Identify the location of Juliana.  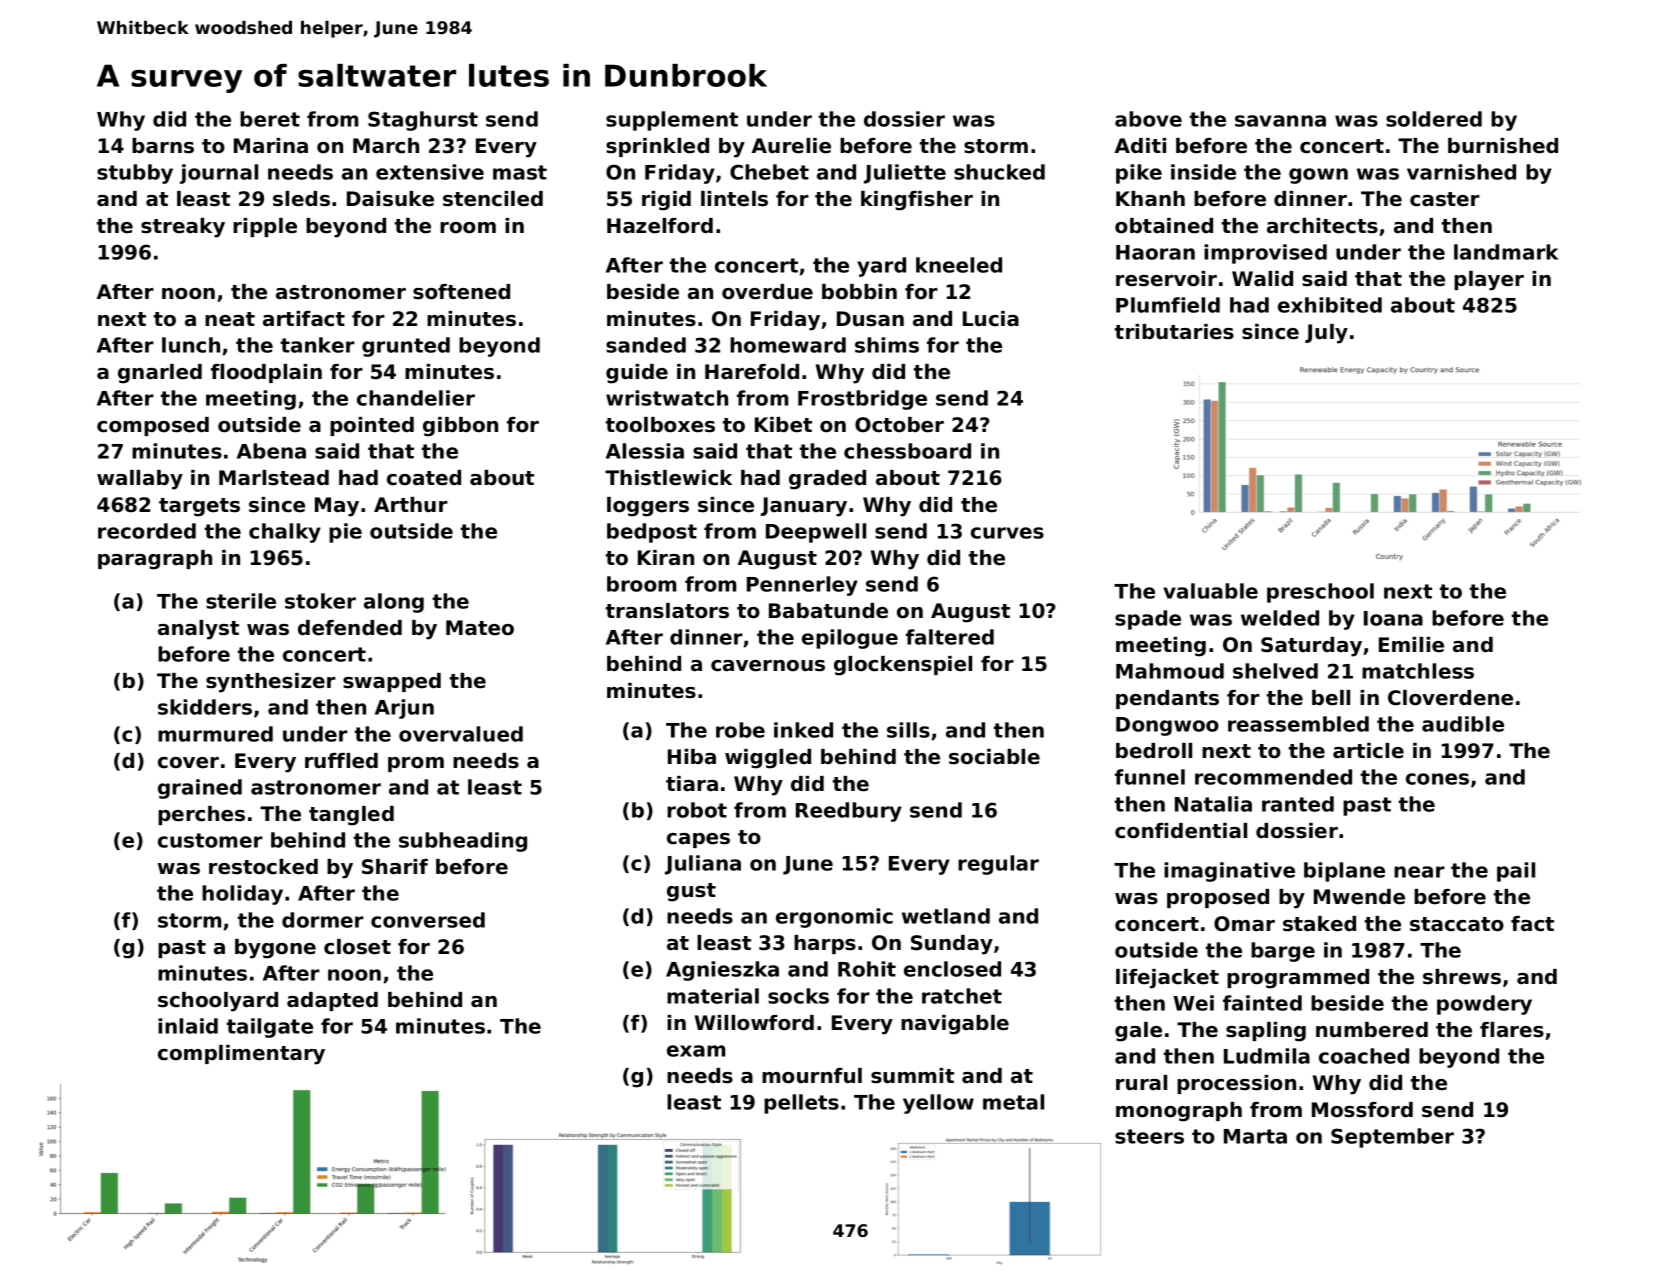
(703, 865).
